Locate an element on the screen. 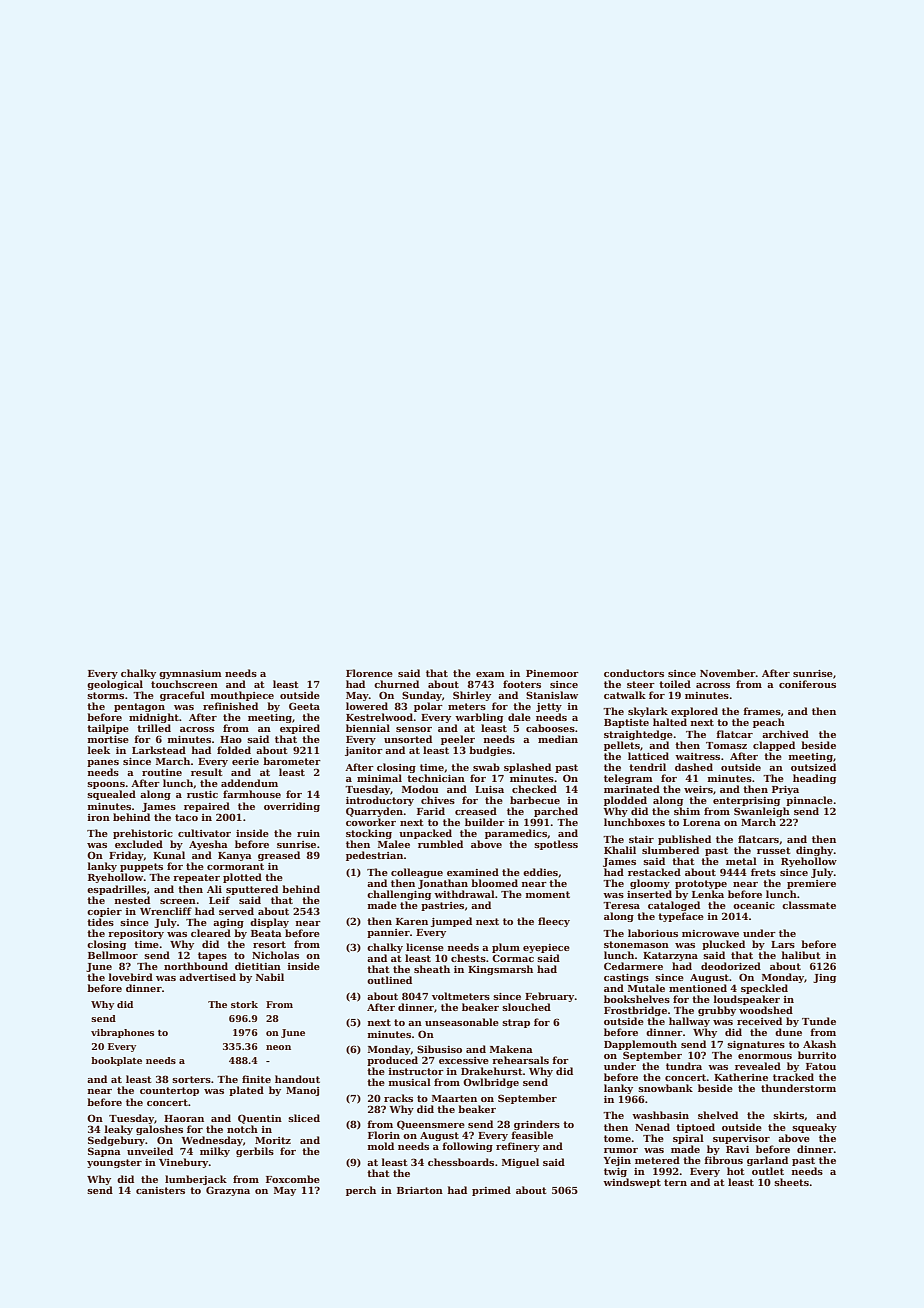  dietitian is located at coordinates (258, 966).
